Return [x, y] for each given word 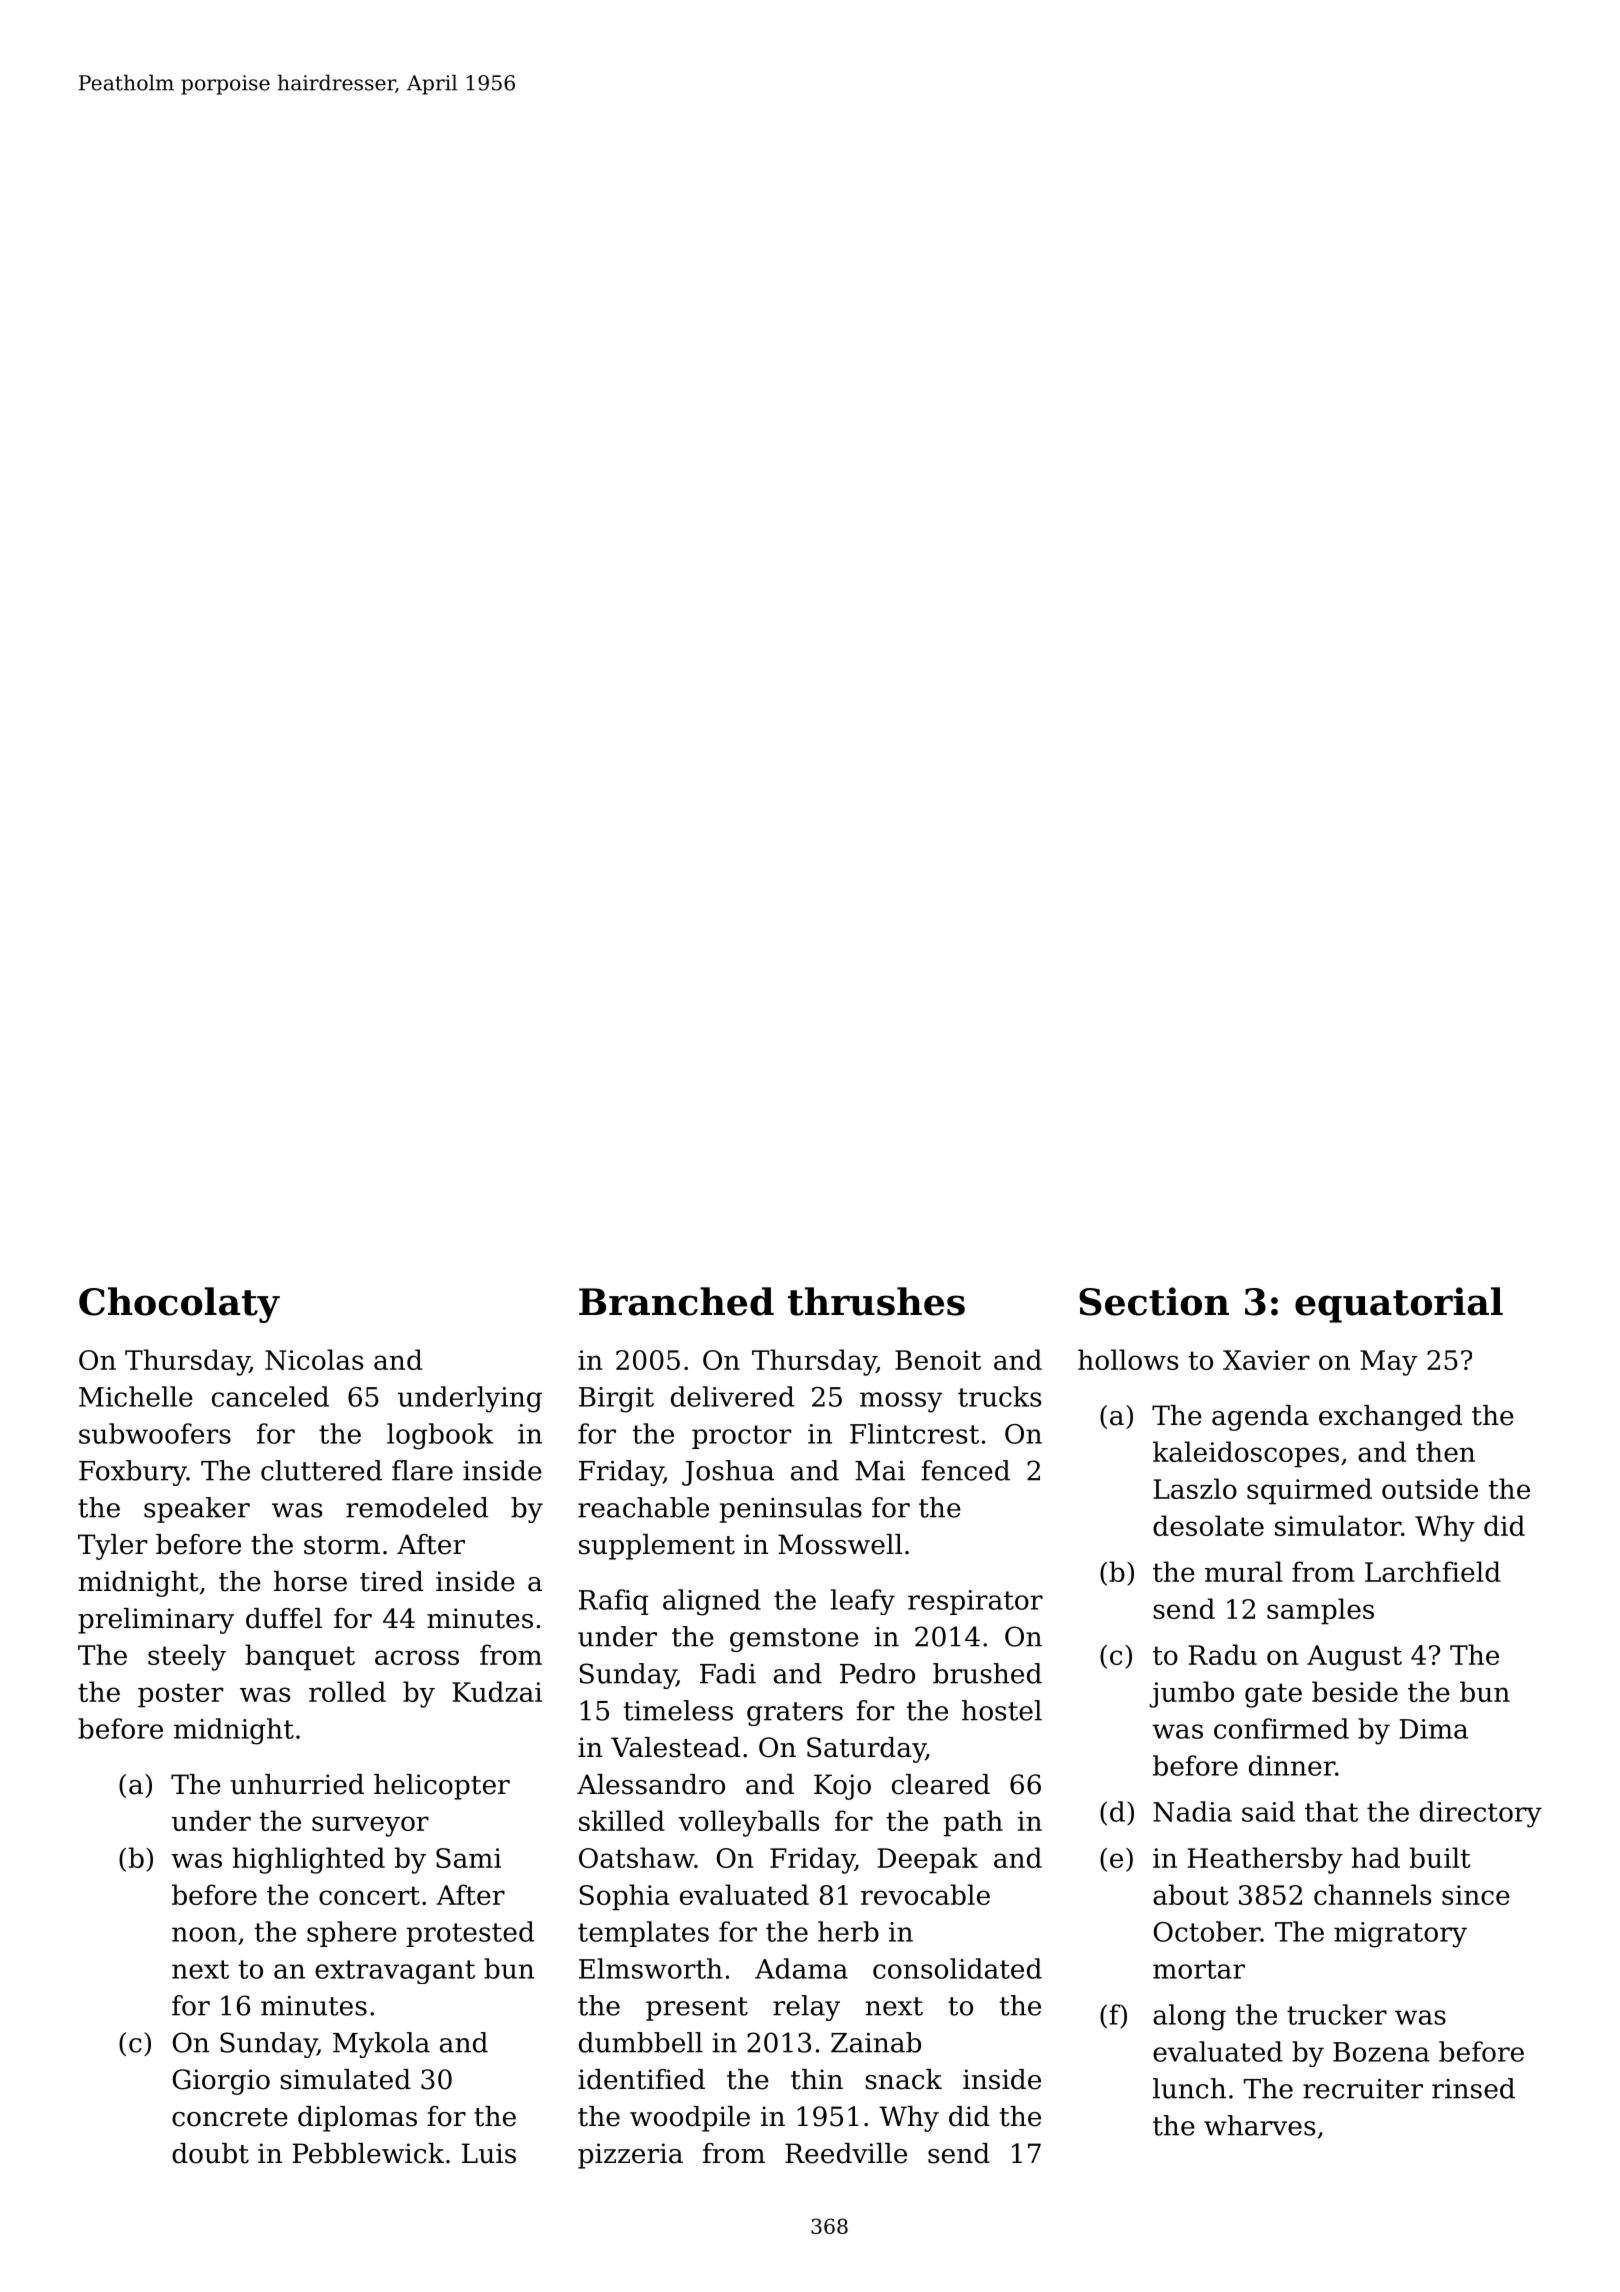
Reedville [846, 2153]
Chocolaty [179, 1305]
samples [1320, 1611]
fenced [965, 1470]
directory [1481, 1814]
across [417, 1657]
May [1388, 1363]
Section [1154, 1301]
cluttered [321, 1470]
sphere [352, 1934]
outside [1430, 1488]
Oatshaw [636, 1857]
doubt [210, 2153]
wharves [1259, 2125]
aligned [712, 1602]
